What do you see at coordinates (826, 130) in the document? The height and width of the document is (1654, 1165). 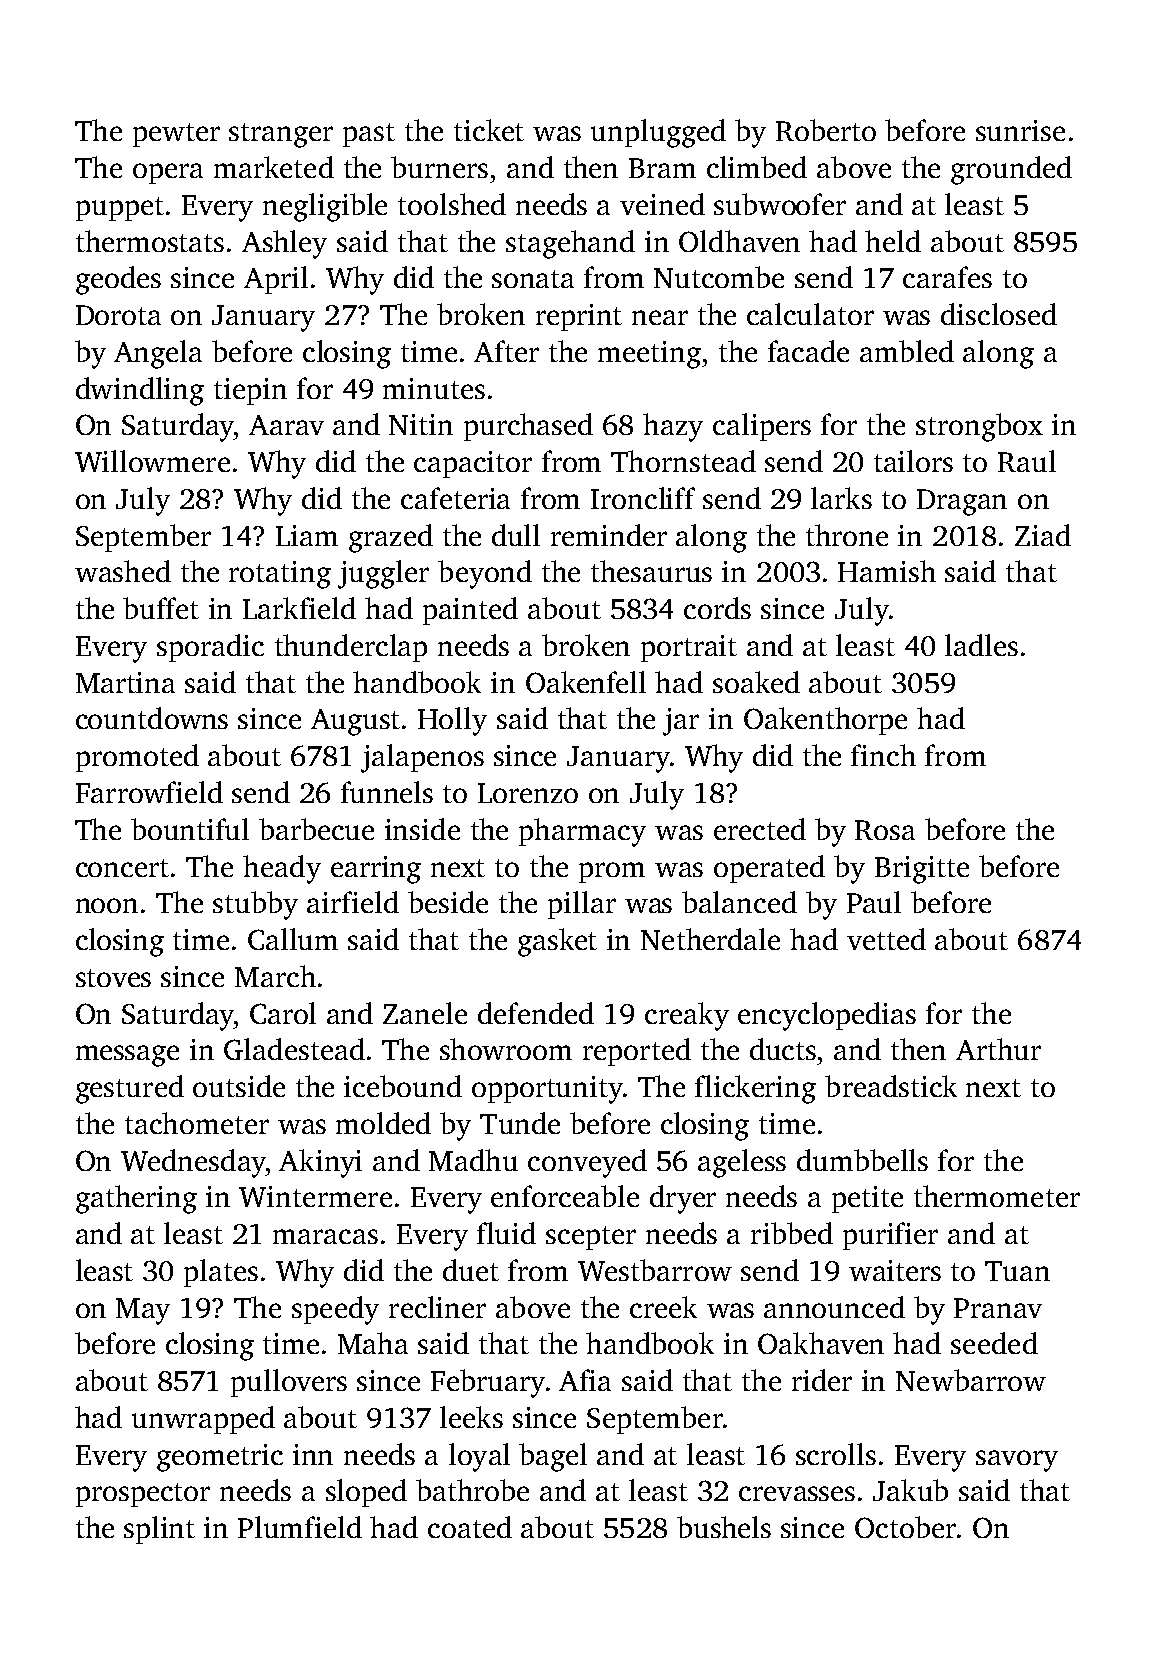 I see `Roberto` at bounding box center [826, 130].
